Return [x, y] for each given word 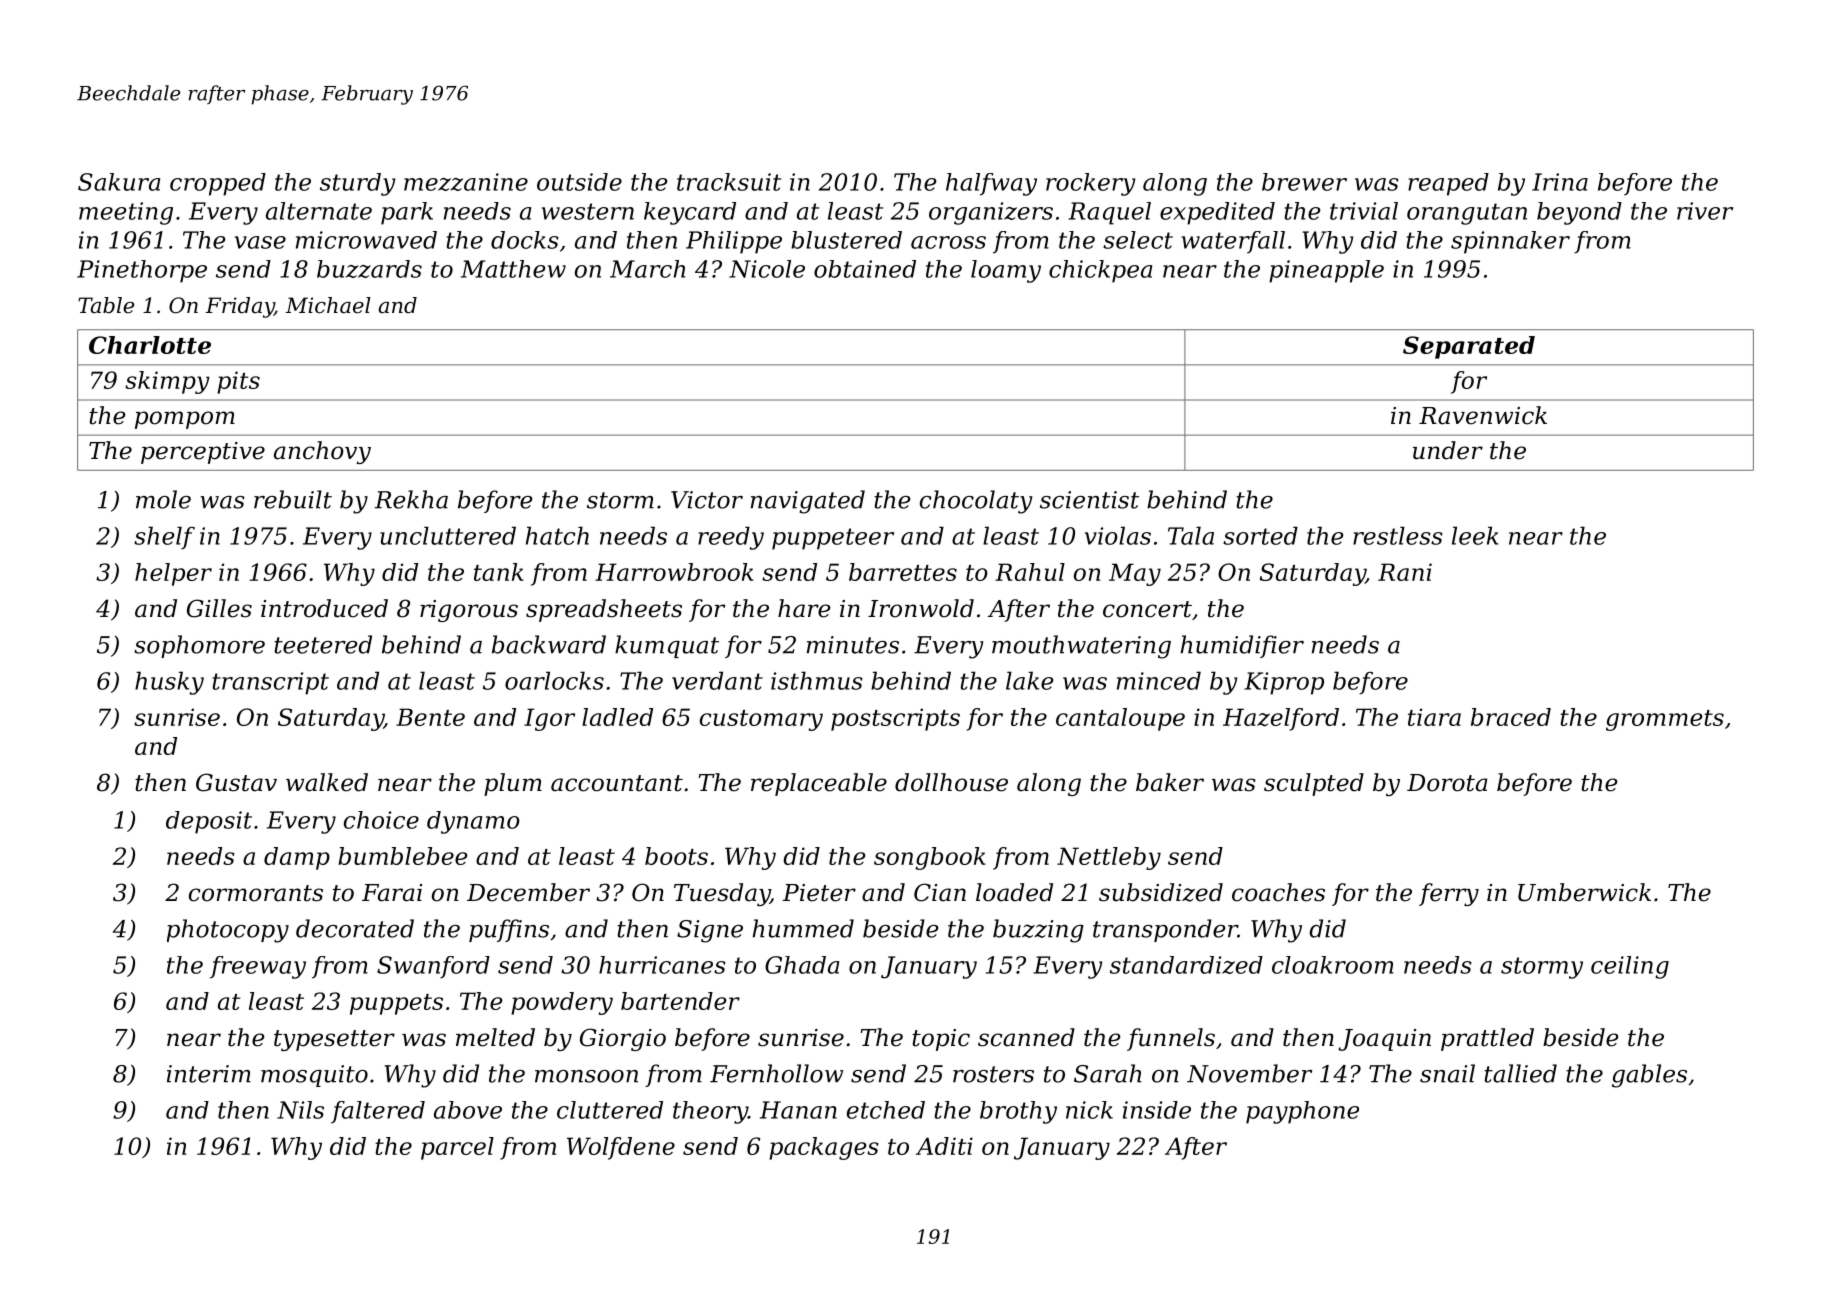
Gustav [236, 782]
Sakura [119, 182]
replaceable [819, 784]
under [1448, 450]
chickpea [1100, 271]
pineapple [1326, 271]
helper [173, 574]
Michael [328, 305]
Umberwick [1584, 892]
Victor [707, 500]
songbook [930, 858]
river [1705, 211]
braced [1511, 717]
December [528, 892]
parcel [457, 1148]
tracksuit [729, 182]
